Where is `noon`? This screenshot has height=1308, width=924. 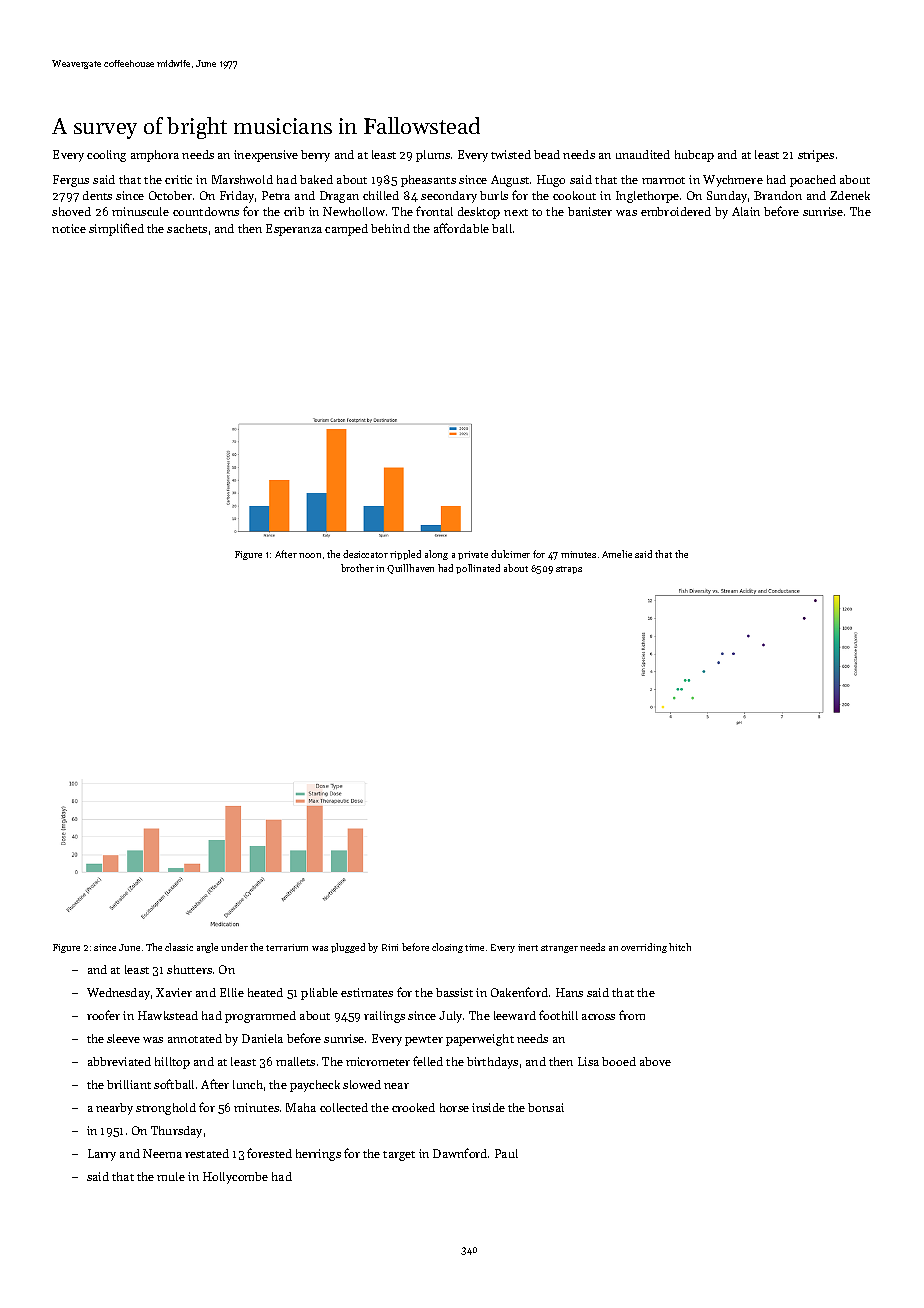
noon is located at coordinates (310, 555).
